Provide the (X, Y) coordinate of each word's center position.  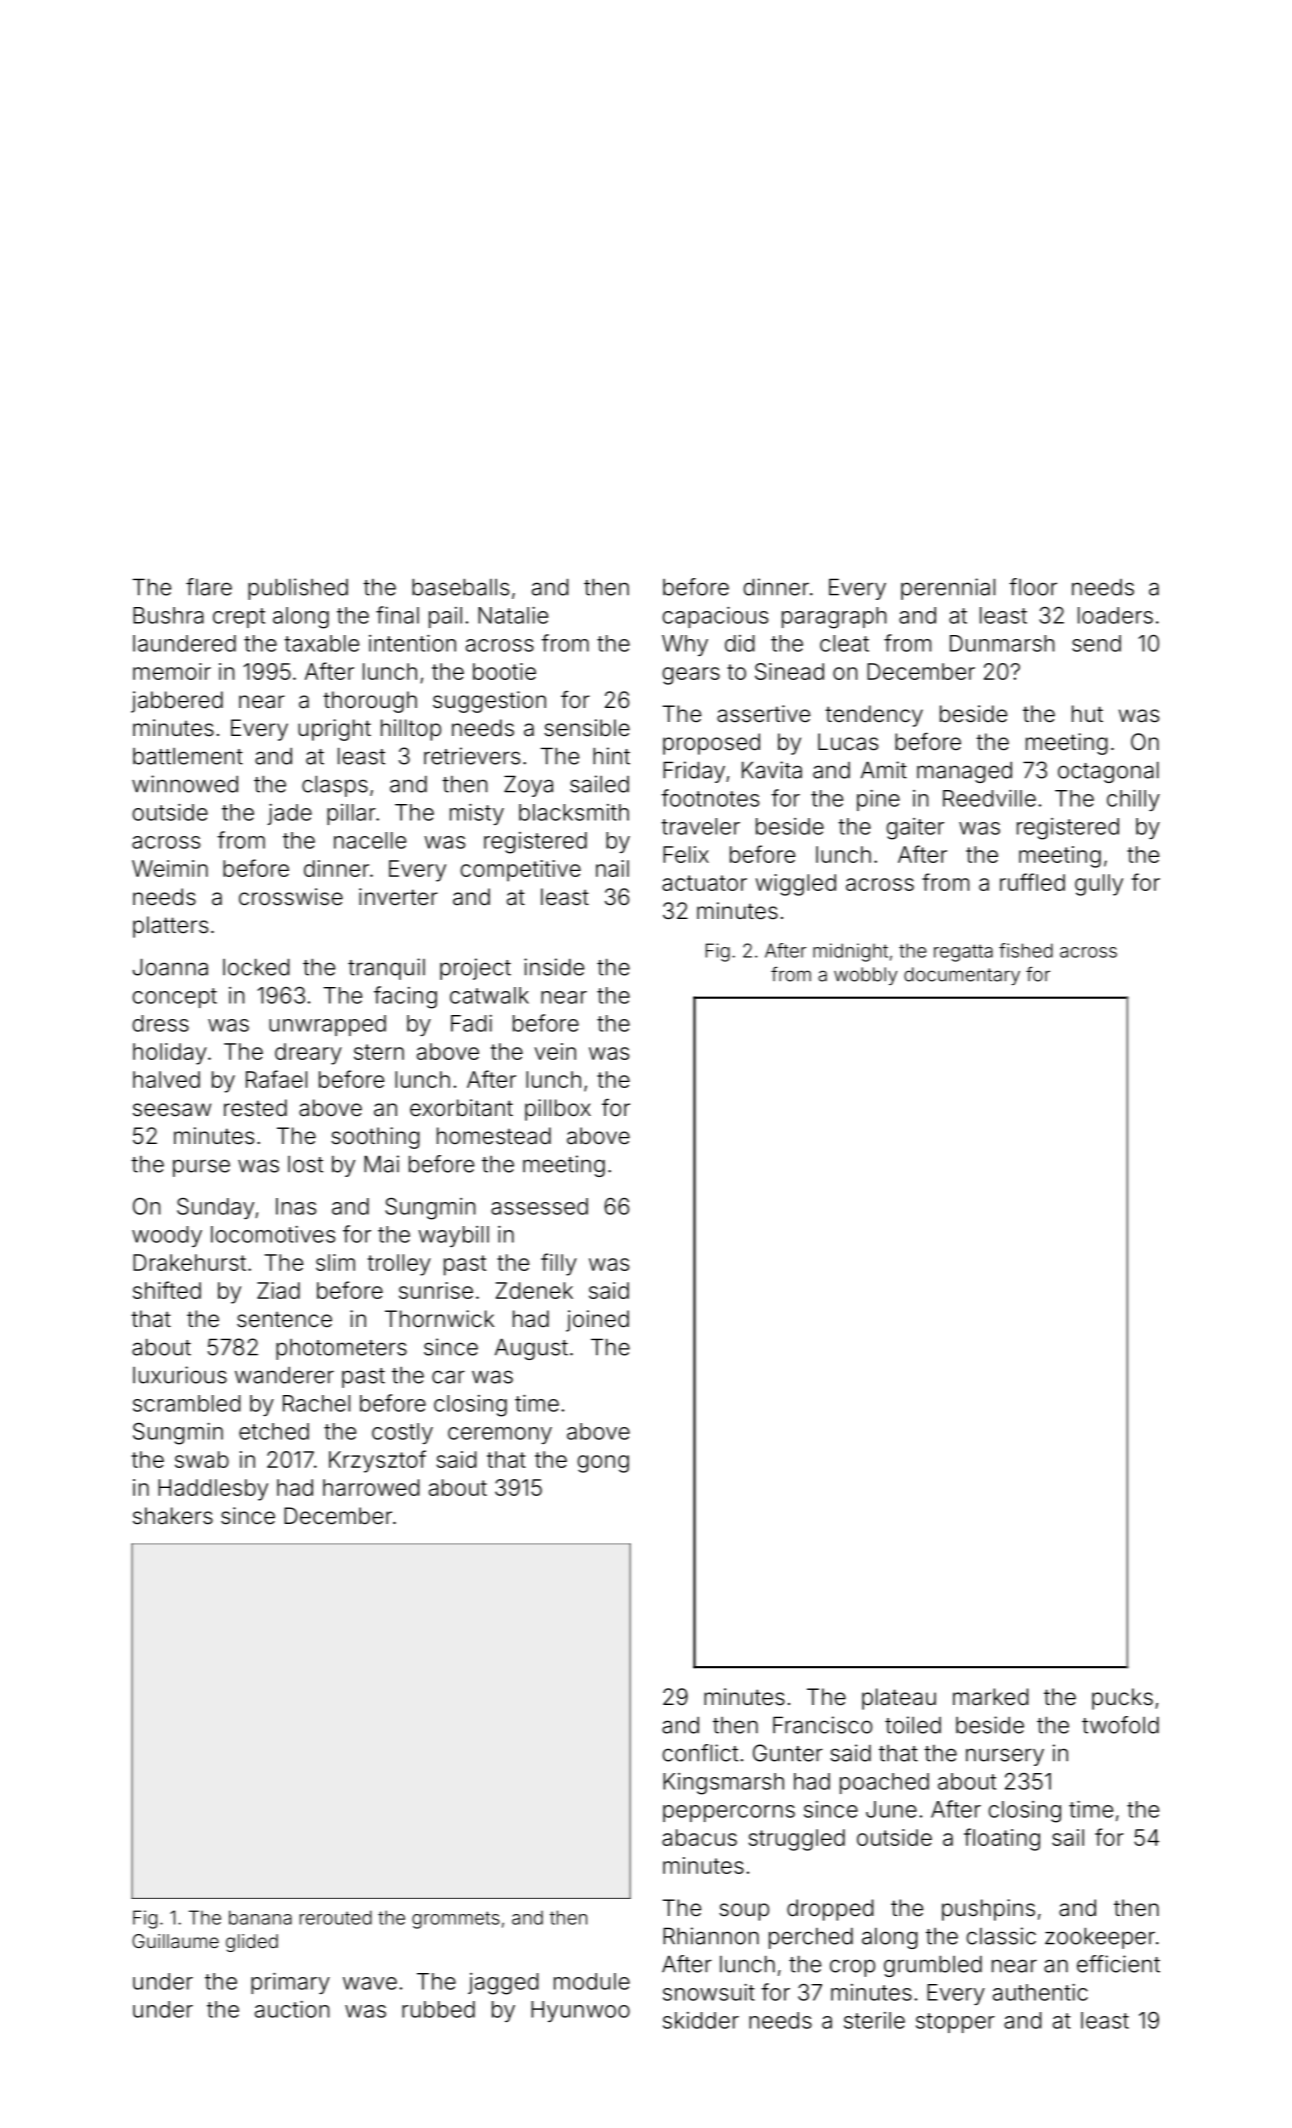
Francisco (822, 1725)
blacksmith (574, 812)
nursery (1005, 1757)
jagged (503, 1984)
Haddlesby (213, 1490)
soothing (375, 1138)
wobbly (865, 976)
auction (292, 2009)
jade (289, 814)
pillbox (558, 1110)
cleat (844, 643)
